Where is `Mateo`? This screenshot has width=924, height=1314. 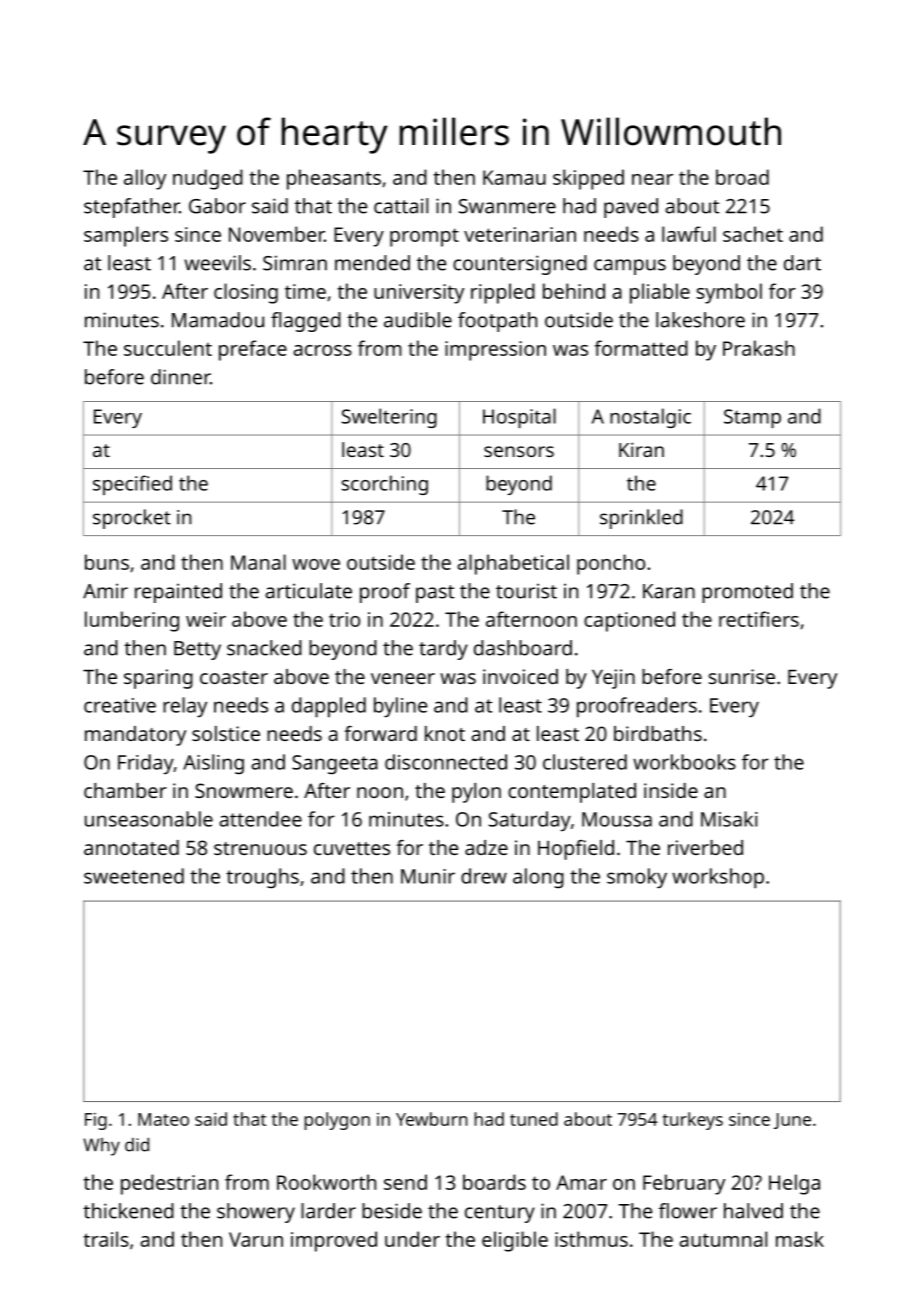
Mateo is located at coordinates (163, 1119).
